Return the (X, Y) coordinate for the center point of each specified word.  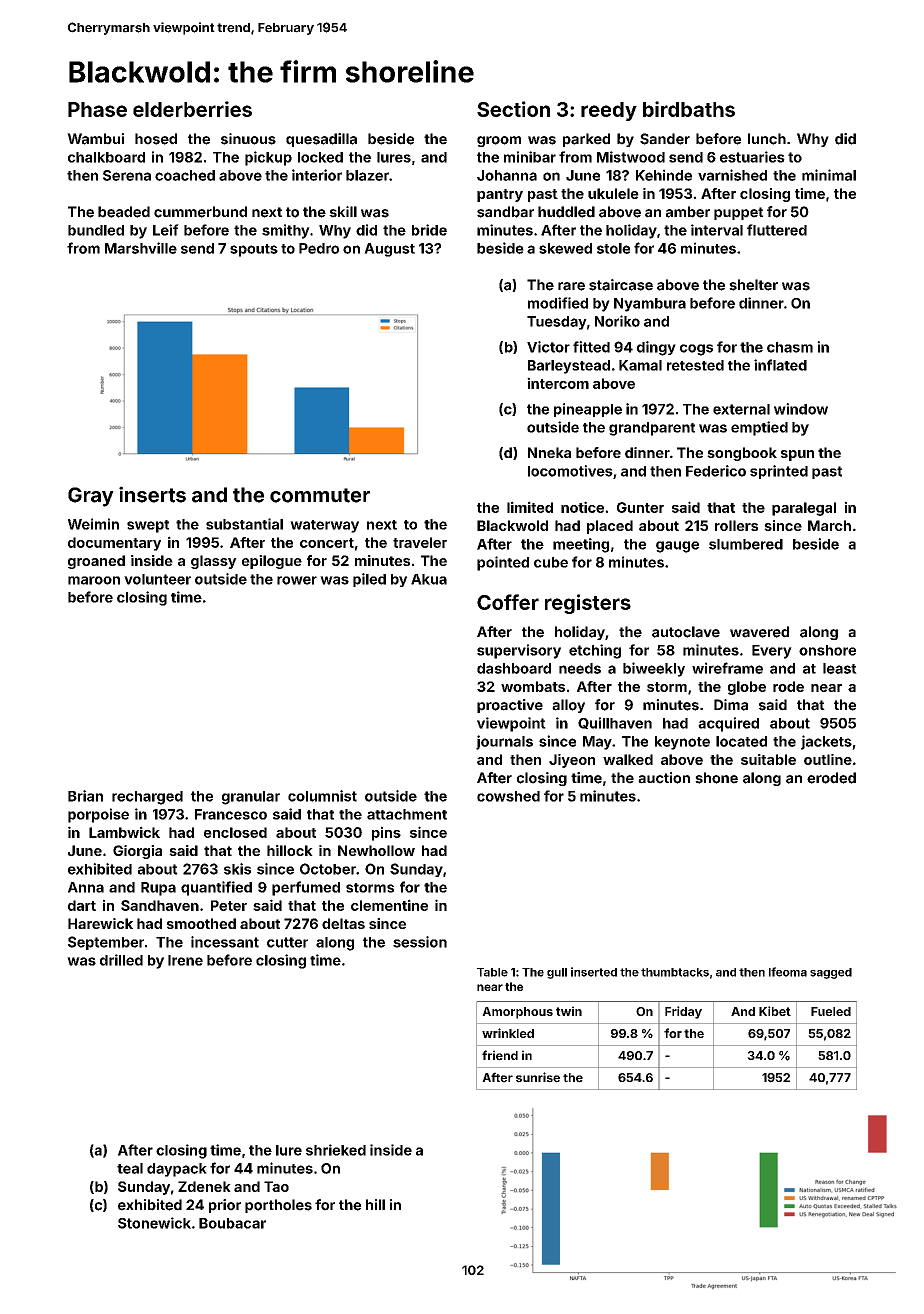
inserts (152, 494)
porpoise (98, 815)
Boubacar (232, 1223)
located (741, 741)
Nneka (549, 452)
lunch (767, 139)
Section (513, 109)
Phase (97, 109)
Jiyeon (572, 761)
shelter (753, 285)
